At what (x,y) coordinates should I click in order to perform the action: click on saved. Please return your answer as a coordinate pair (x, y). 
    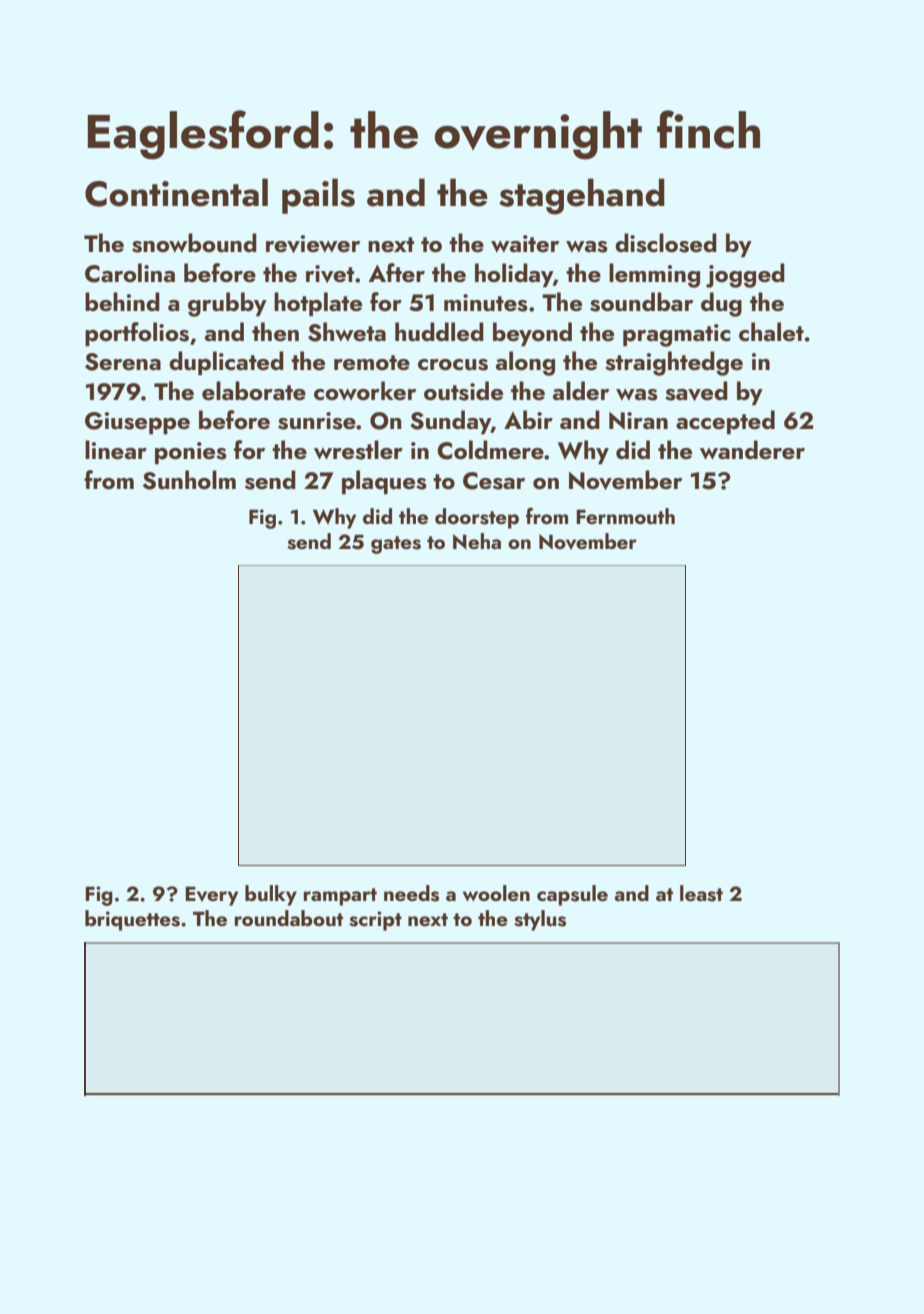
    Looking at the image, I should click on (696, 391).
